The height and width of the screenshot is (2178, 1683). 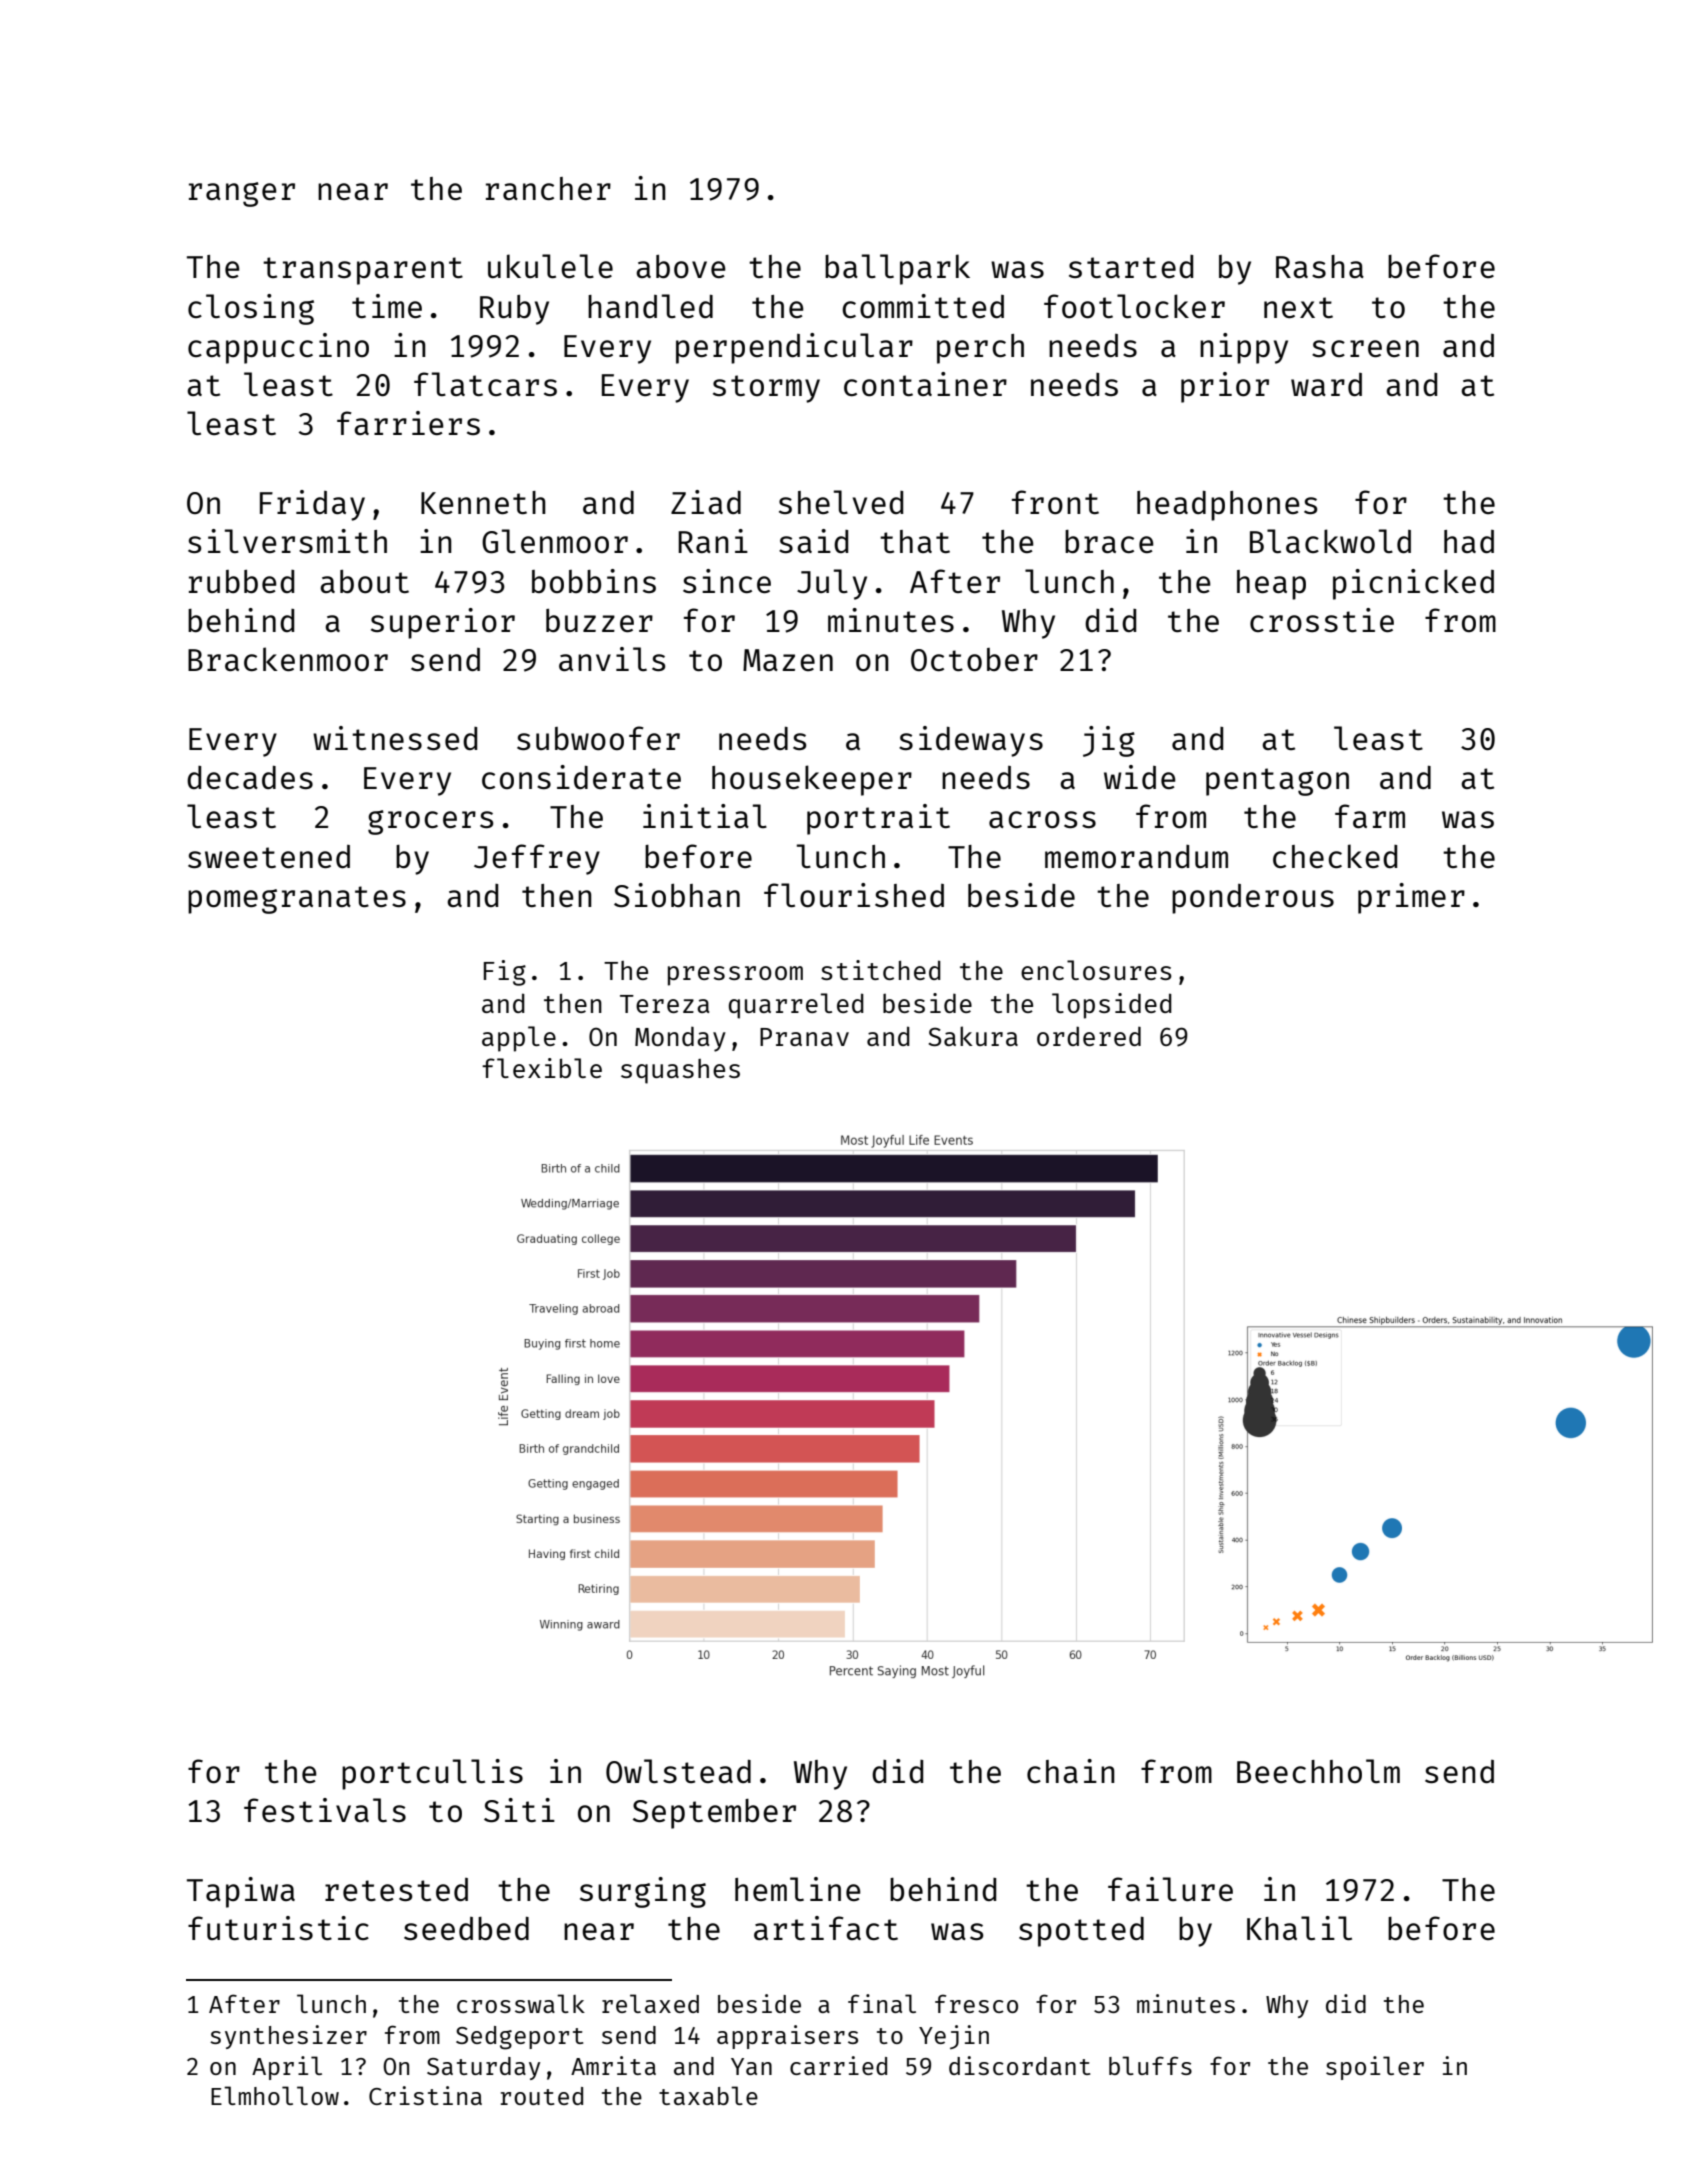 I want to click on Beechholm, so click(x=1318, y=1771).
